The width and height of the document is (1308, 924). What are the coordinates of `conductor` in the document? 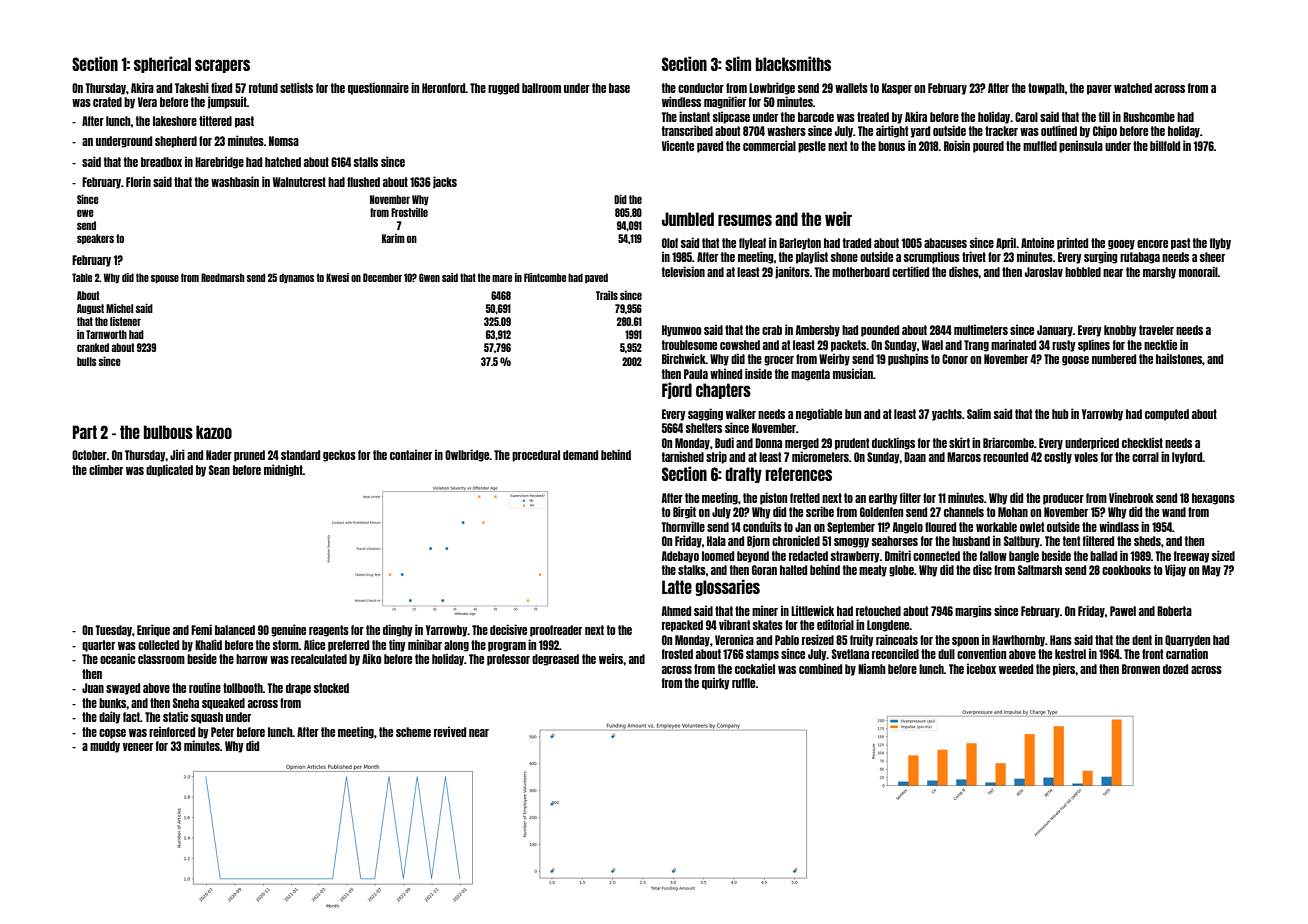 It's located at (701, 88).
